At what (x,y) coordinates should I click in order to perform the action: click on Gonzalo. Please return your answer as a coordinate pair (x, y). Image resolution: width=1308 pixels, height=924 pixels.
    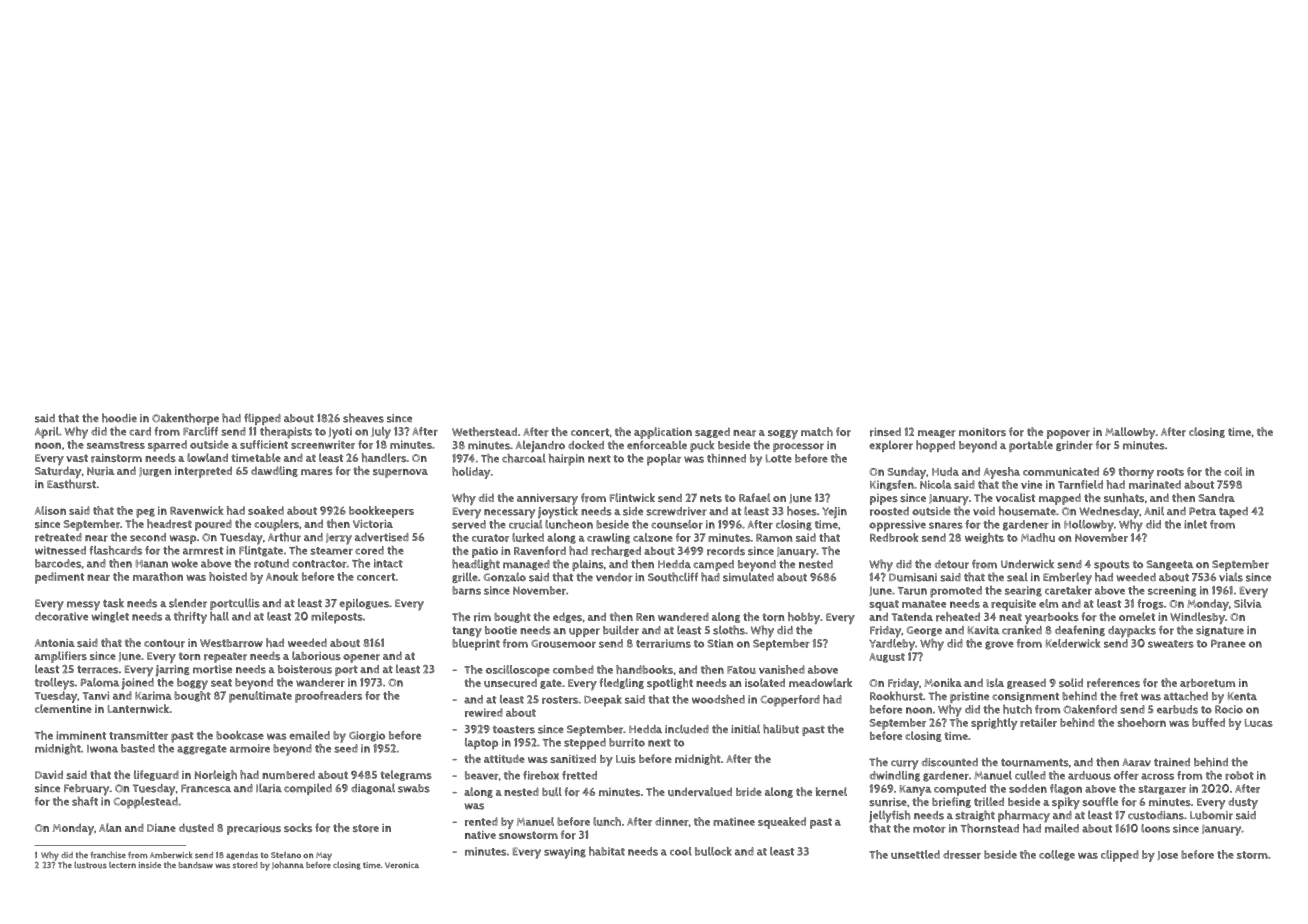
    Looking at the image, I should click on (505, 577).
